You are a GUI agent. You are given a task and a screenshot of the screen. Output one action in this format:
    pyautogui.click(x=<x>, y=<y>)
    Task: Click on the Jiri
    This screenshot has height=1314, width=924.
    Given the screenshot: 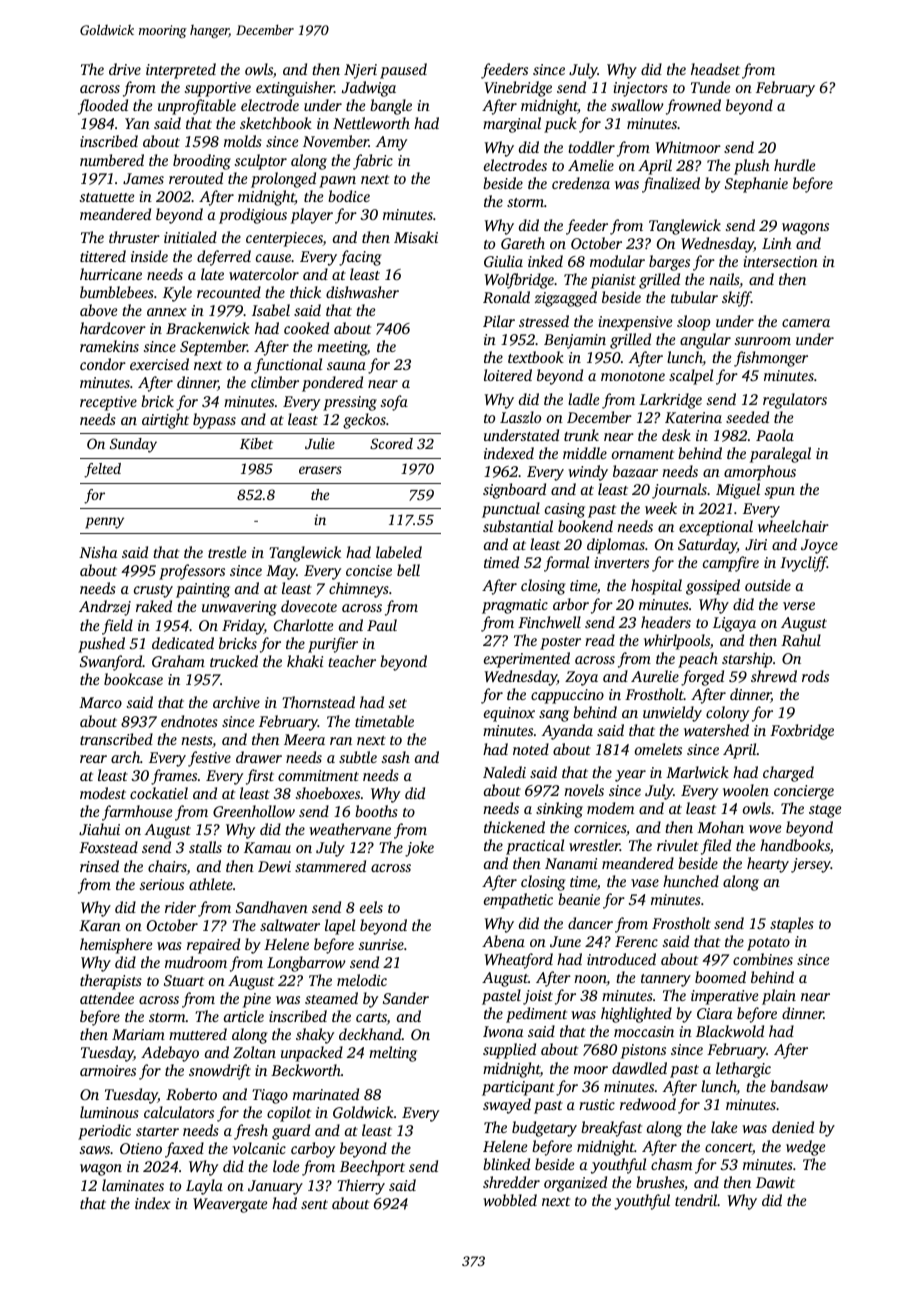 What is the action you would take?
    pyautogui.click(x=756, y=544)
